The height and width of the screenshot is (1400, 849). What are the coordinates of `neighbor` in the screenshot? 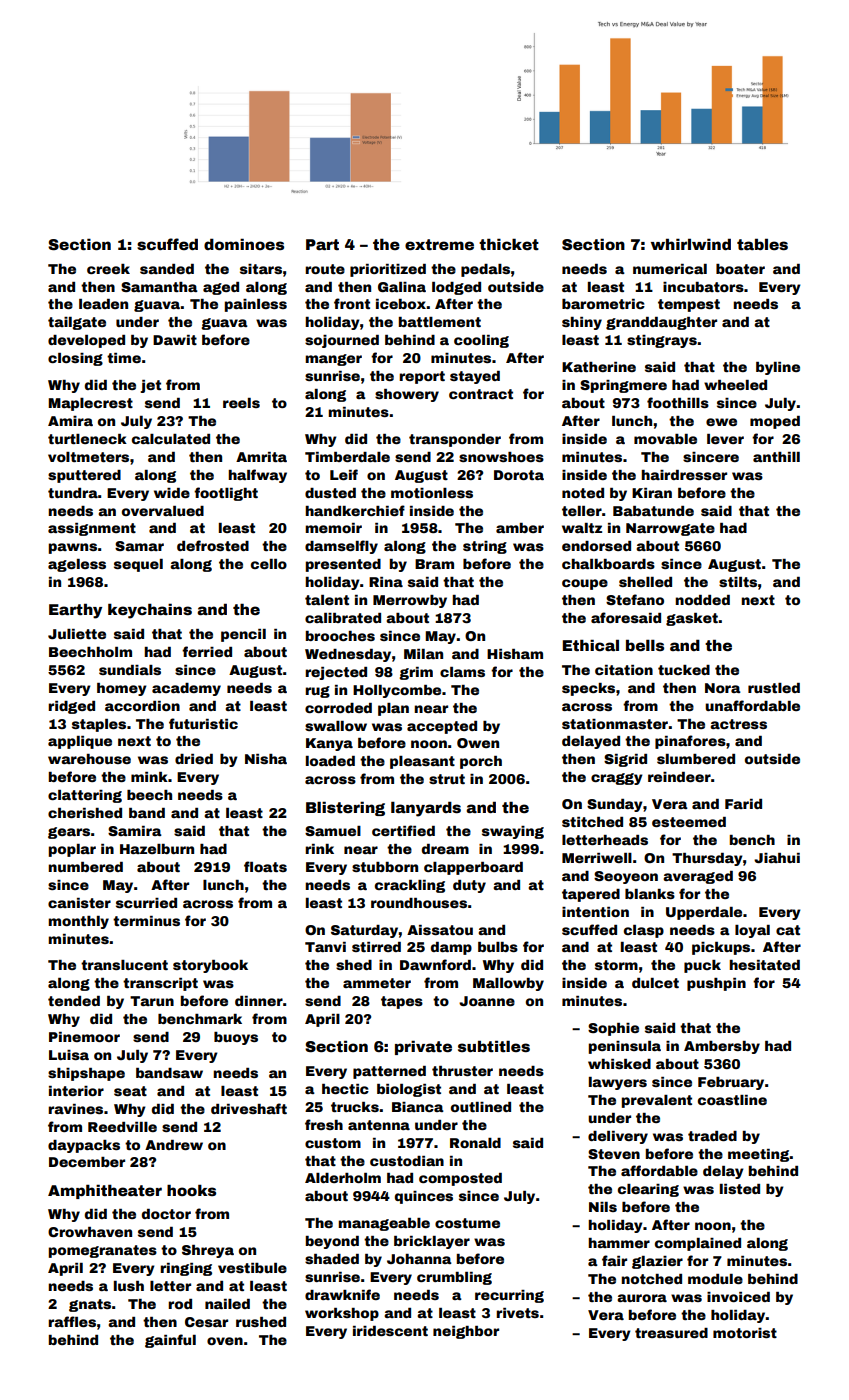 It's located at (466, 1332).
